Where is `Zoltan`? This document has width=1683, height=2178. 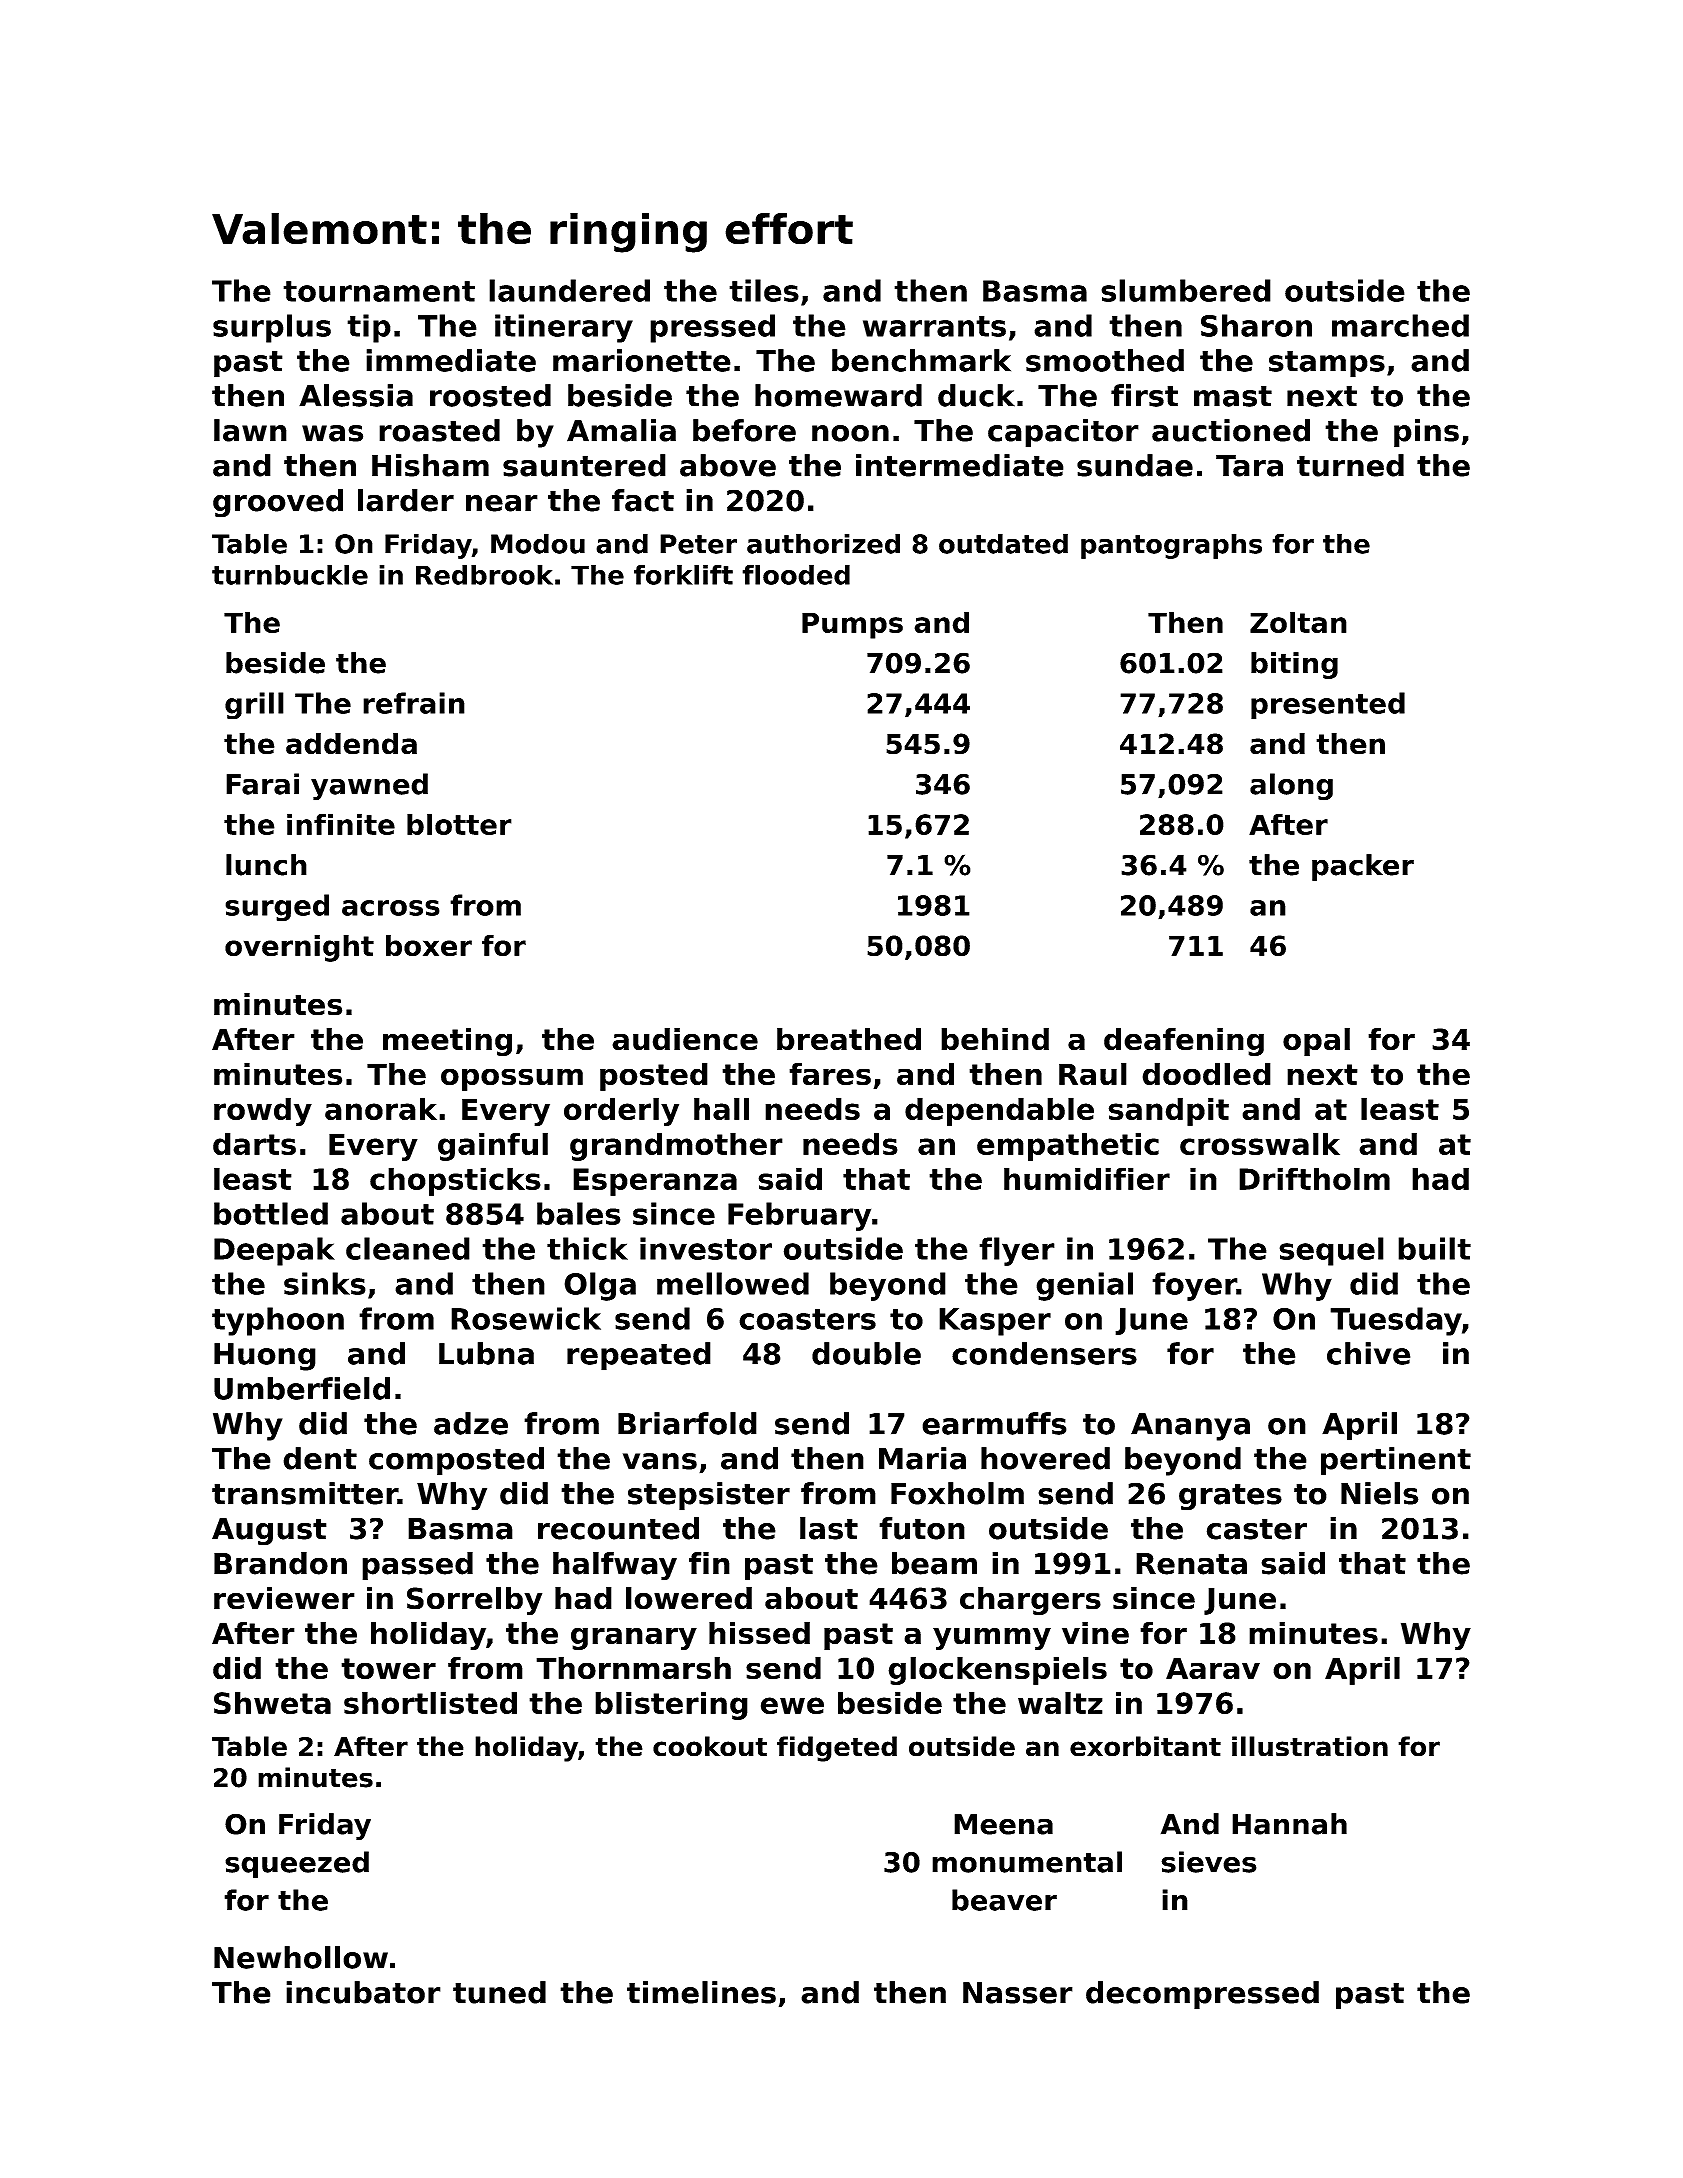
Zoltan is located at coordinates (1298, 622).
